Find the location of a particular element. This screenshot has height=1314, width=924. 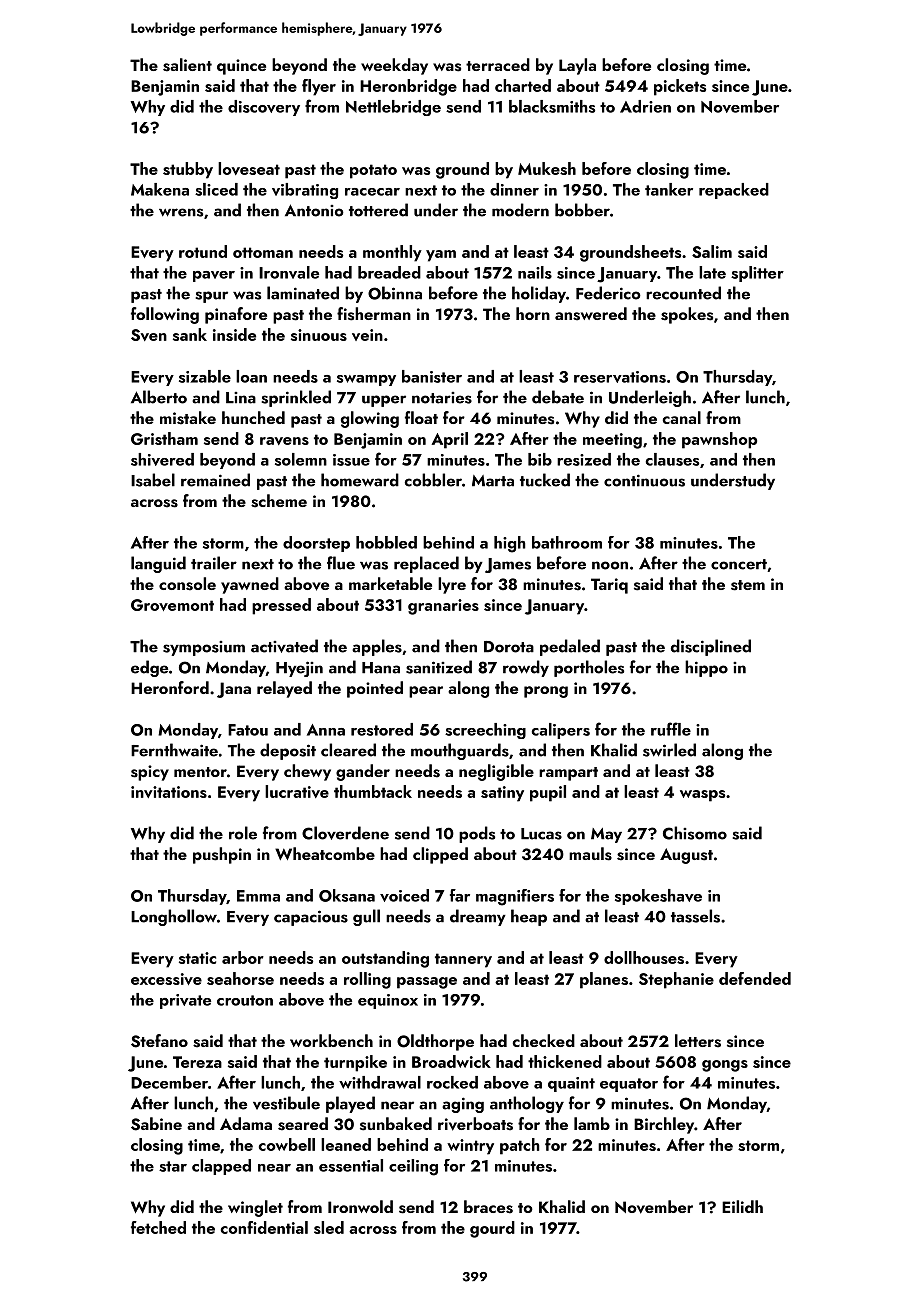

confidential is located at coordinates (264, 1227).
